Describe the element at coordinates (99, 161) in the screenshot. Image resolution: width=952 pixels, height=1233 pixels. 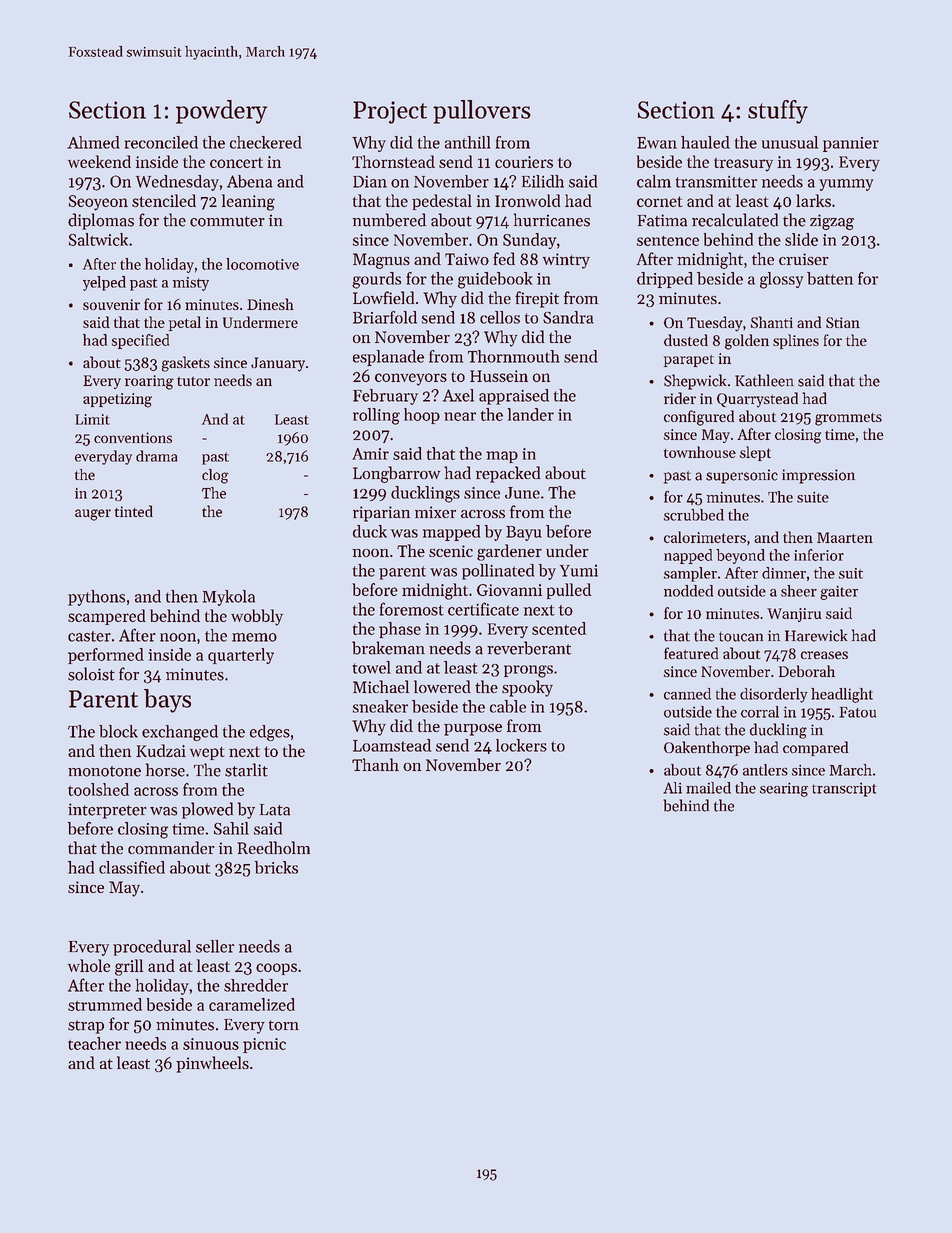
I see `weekend` at that location.
